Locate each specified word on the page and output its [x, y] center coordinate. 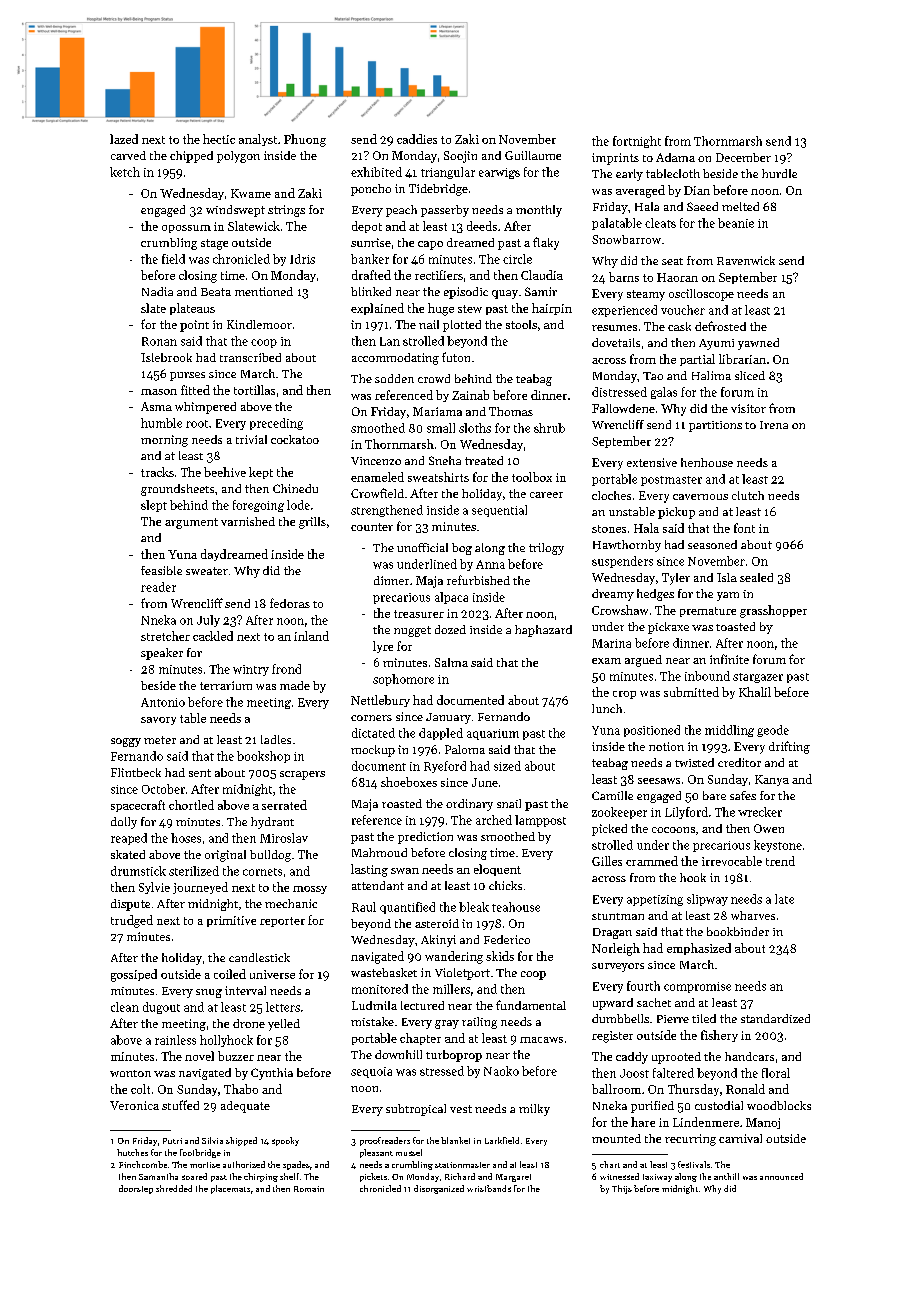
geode [773, 731]
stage [214, 244]
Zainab [470, 395]
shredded [174, 1188]
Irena [774, 425]
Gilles [607, 861]
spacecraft [138, 806]
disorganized [439, 1189]
